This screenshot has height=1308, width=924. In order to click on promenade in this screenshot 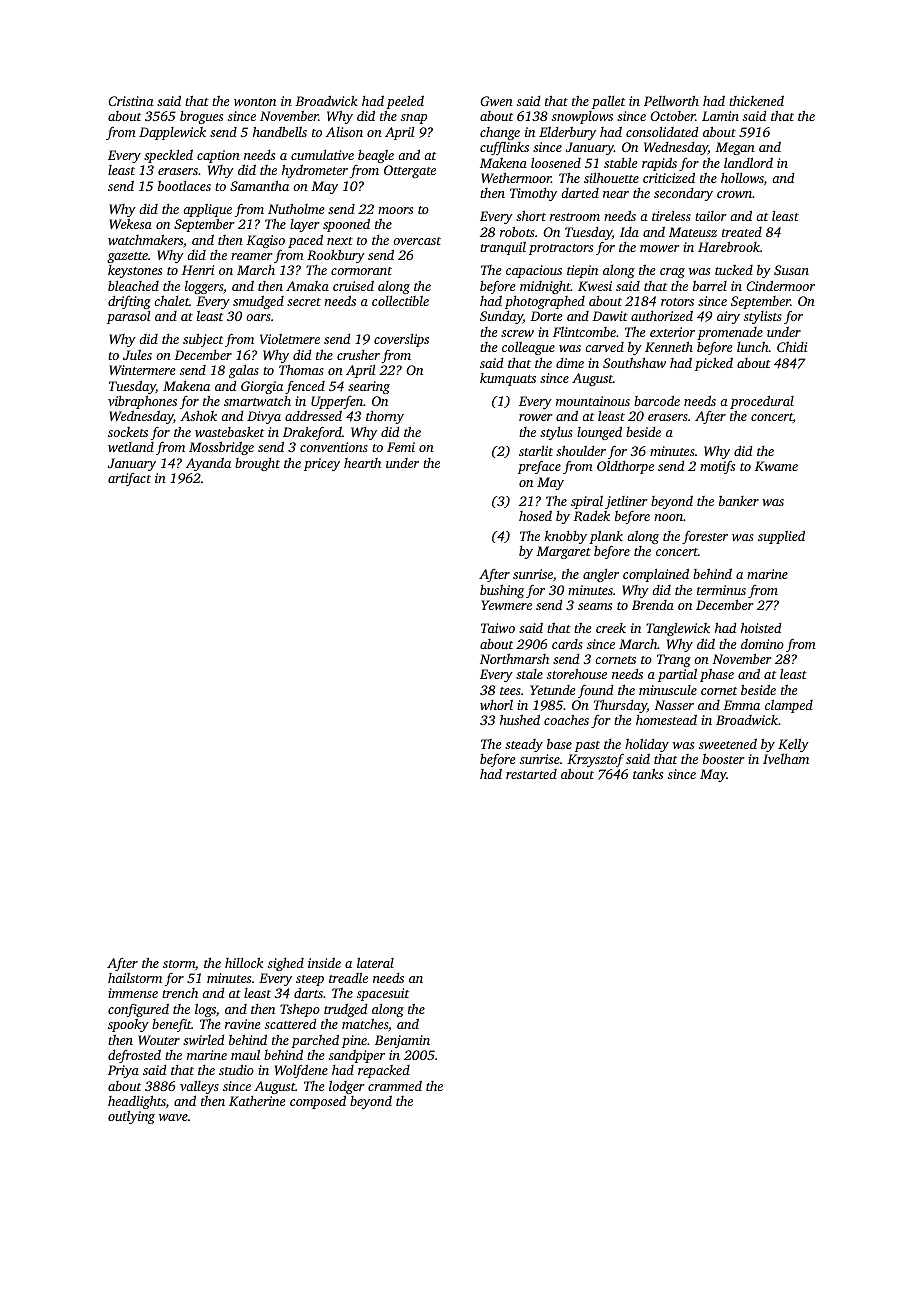, I will do `click(730, 333)`.
